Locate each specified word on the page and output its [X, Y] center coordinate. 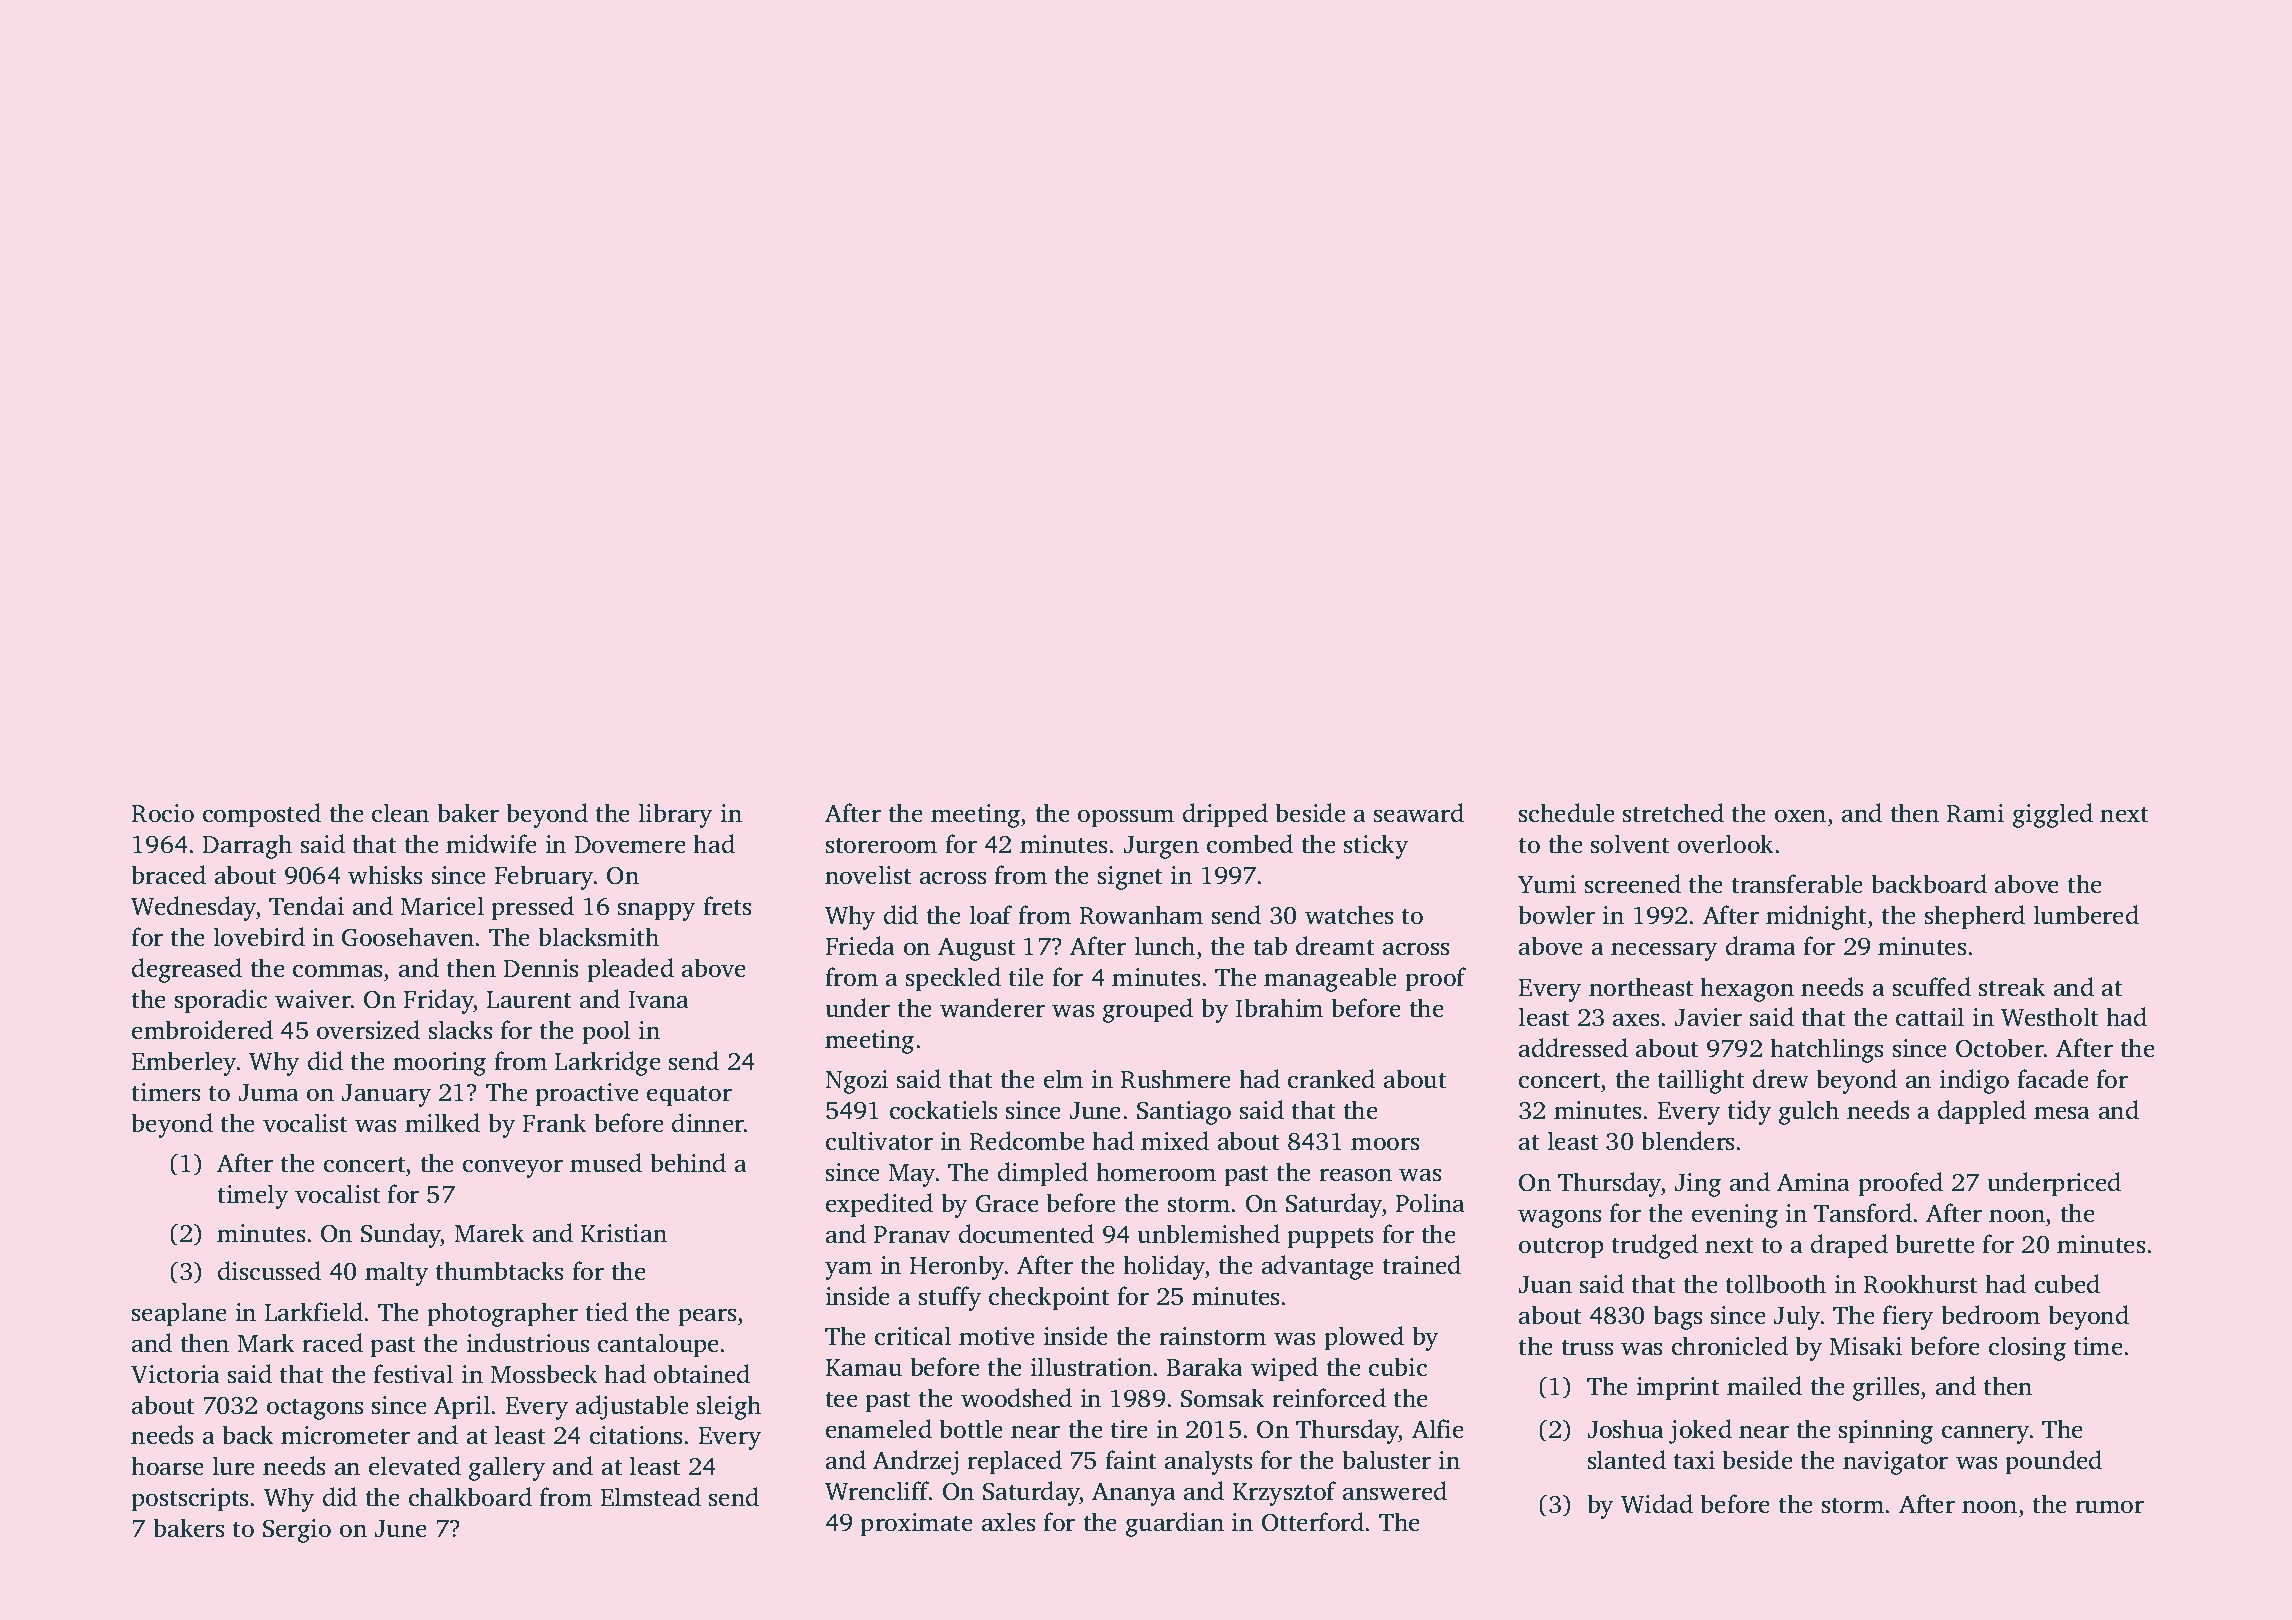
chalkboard [470, 1497]
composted [262, 815]
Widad [1657, 1504]
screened [1633, 884]
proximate [916, 1525]
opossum [1126, 818]
